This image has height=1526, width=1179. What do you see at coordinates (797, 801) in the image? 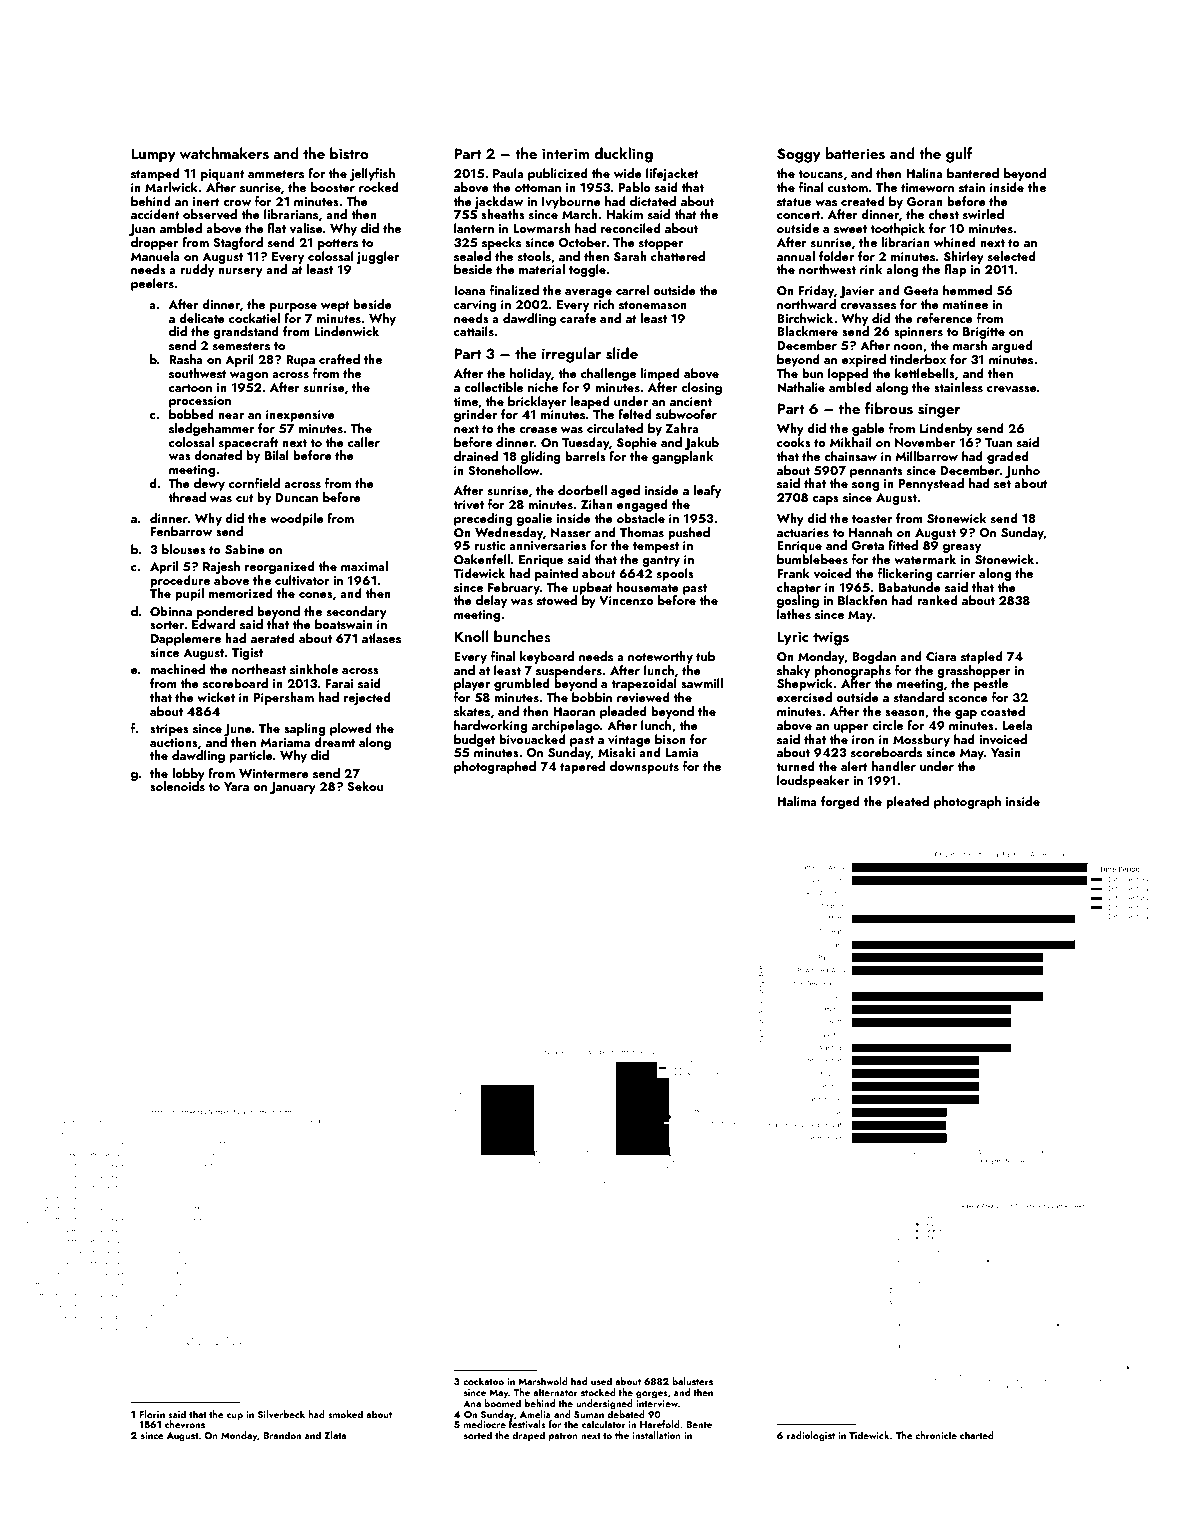
I see `Halima` at bounding box center [797, 801].
